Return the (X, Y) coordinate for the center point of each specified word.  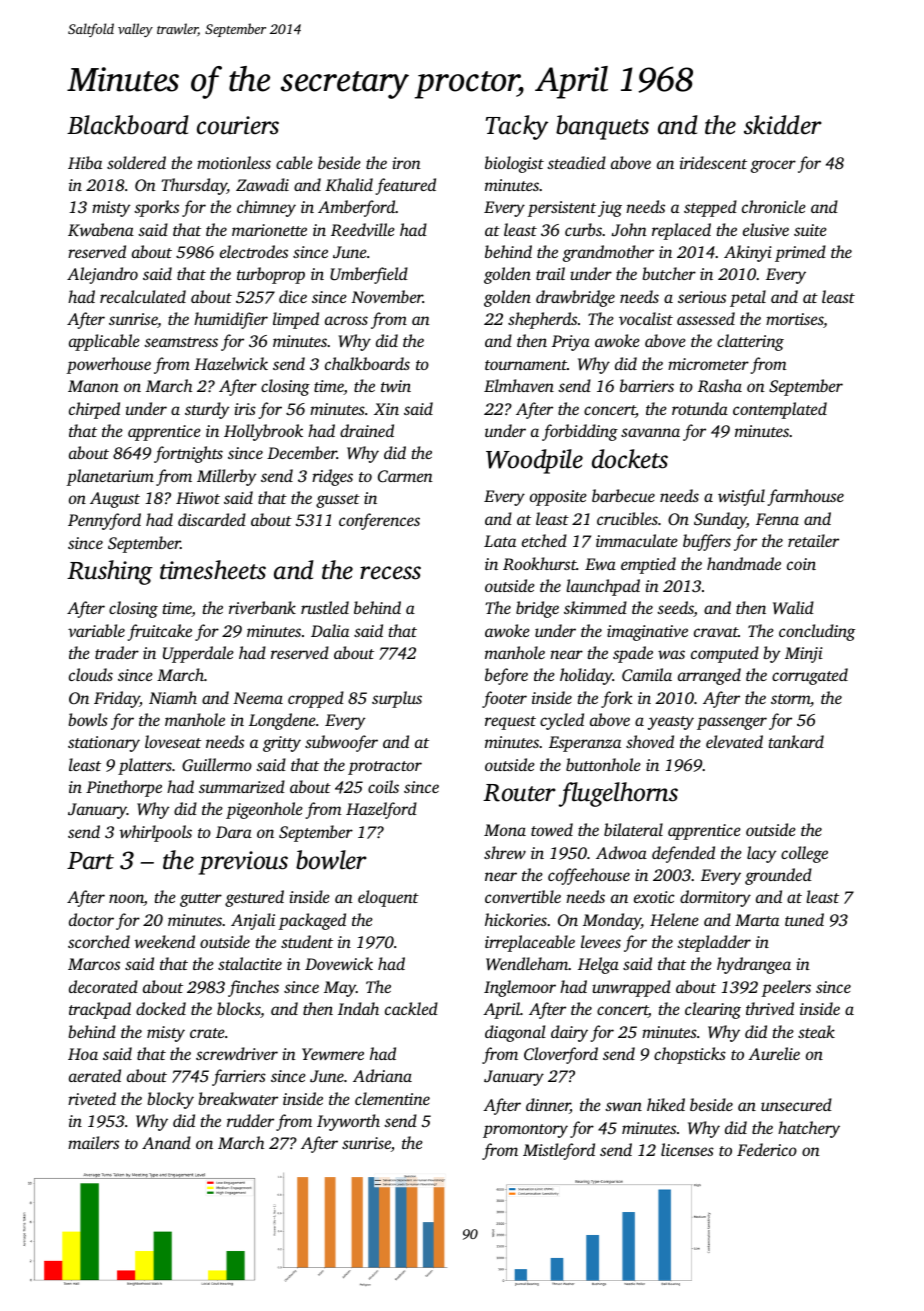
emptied (648, 565)
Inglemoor (520, 988)
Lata (500, 541)
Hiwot (198, 498)
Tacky (517, 127)
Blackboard (128, 125)
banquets (602, 127)
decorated (103, 986)
